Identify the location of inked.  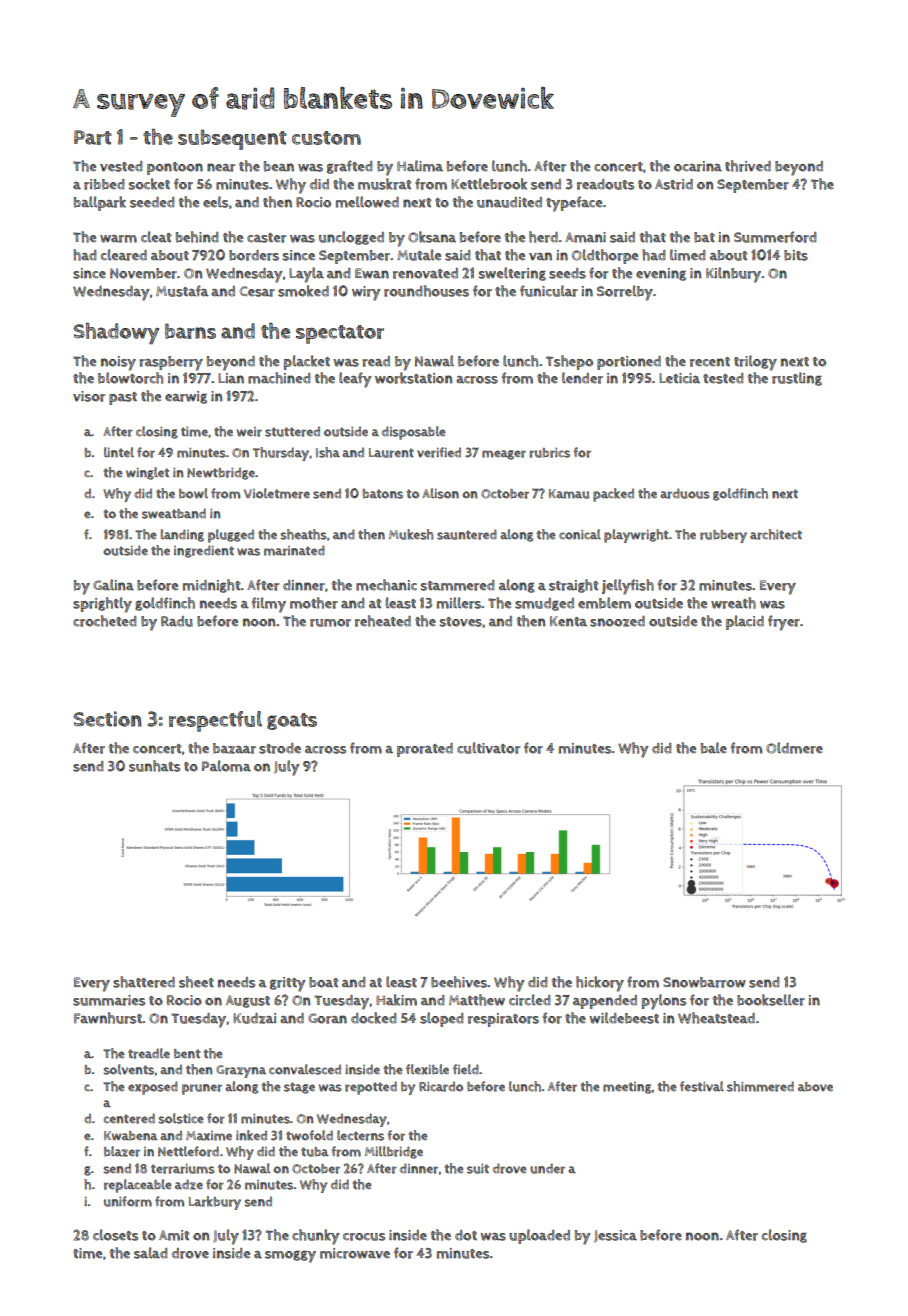
(251, 1135).
